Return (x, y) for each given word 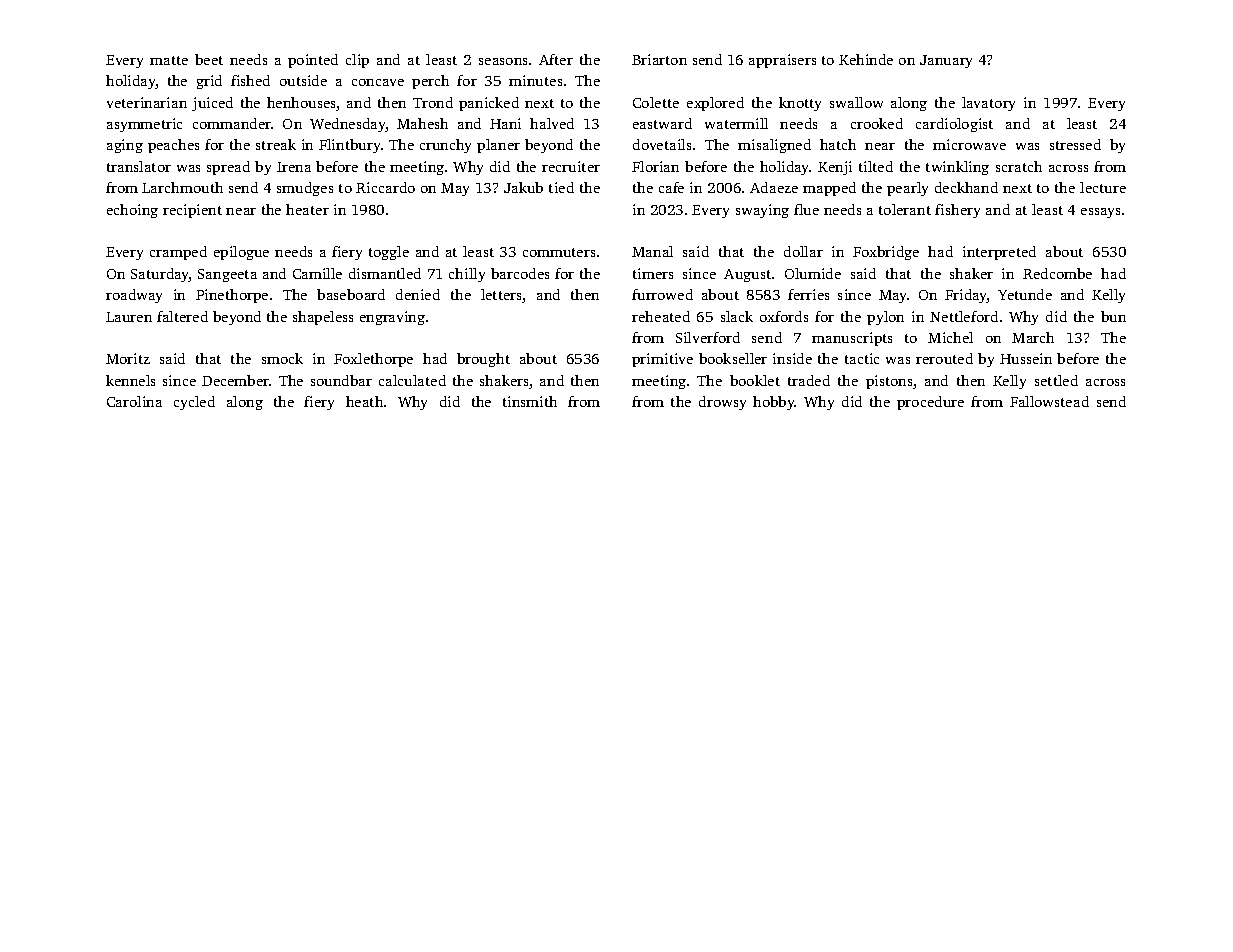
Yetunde (1025, 294)
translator (139, 166)
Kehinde (866, 59)
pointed (313, 61)
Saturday (160, 275)
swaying (762, 211)
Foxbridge (886, 253)
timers (653, 273)
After (556, 59)
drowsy (722, 403)
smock (282, 358)
